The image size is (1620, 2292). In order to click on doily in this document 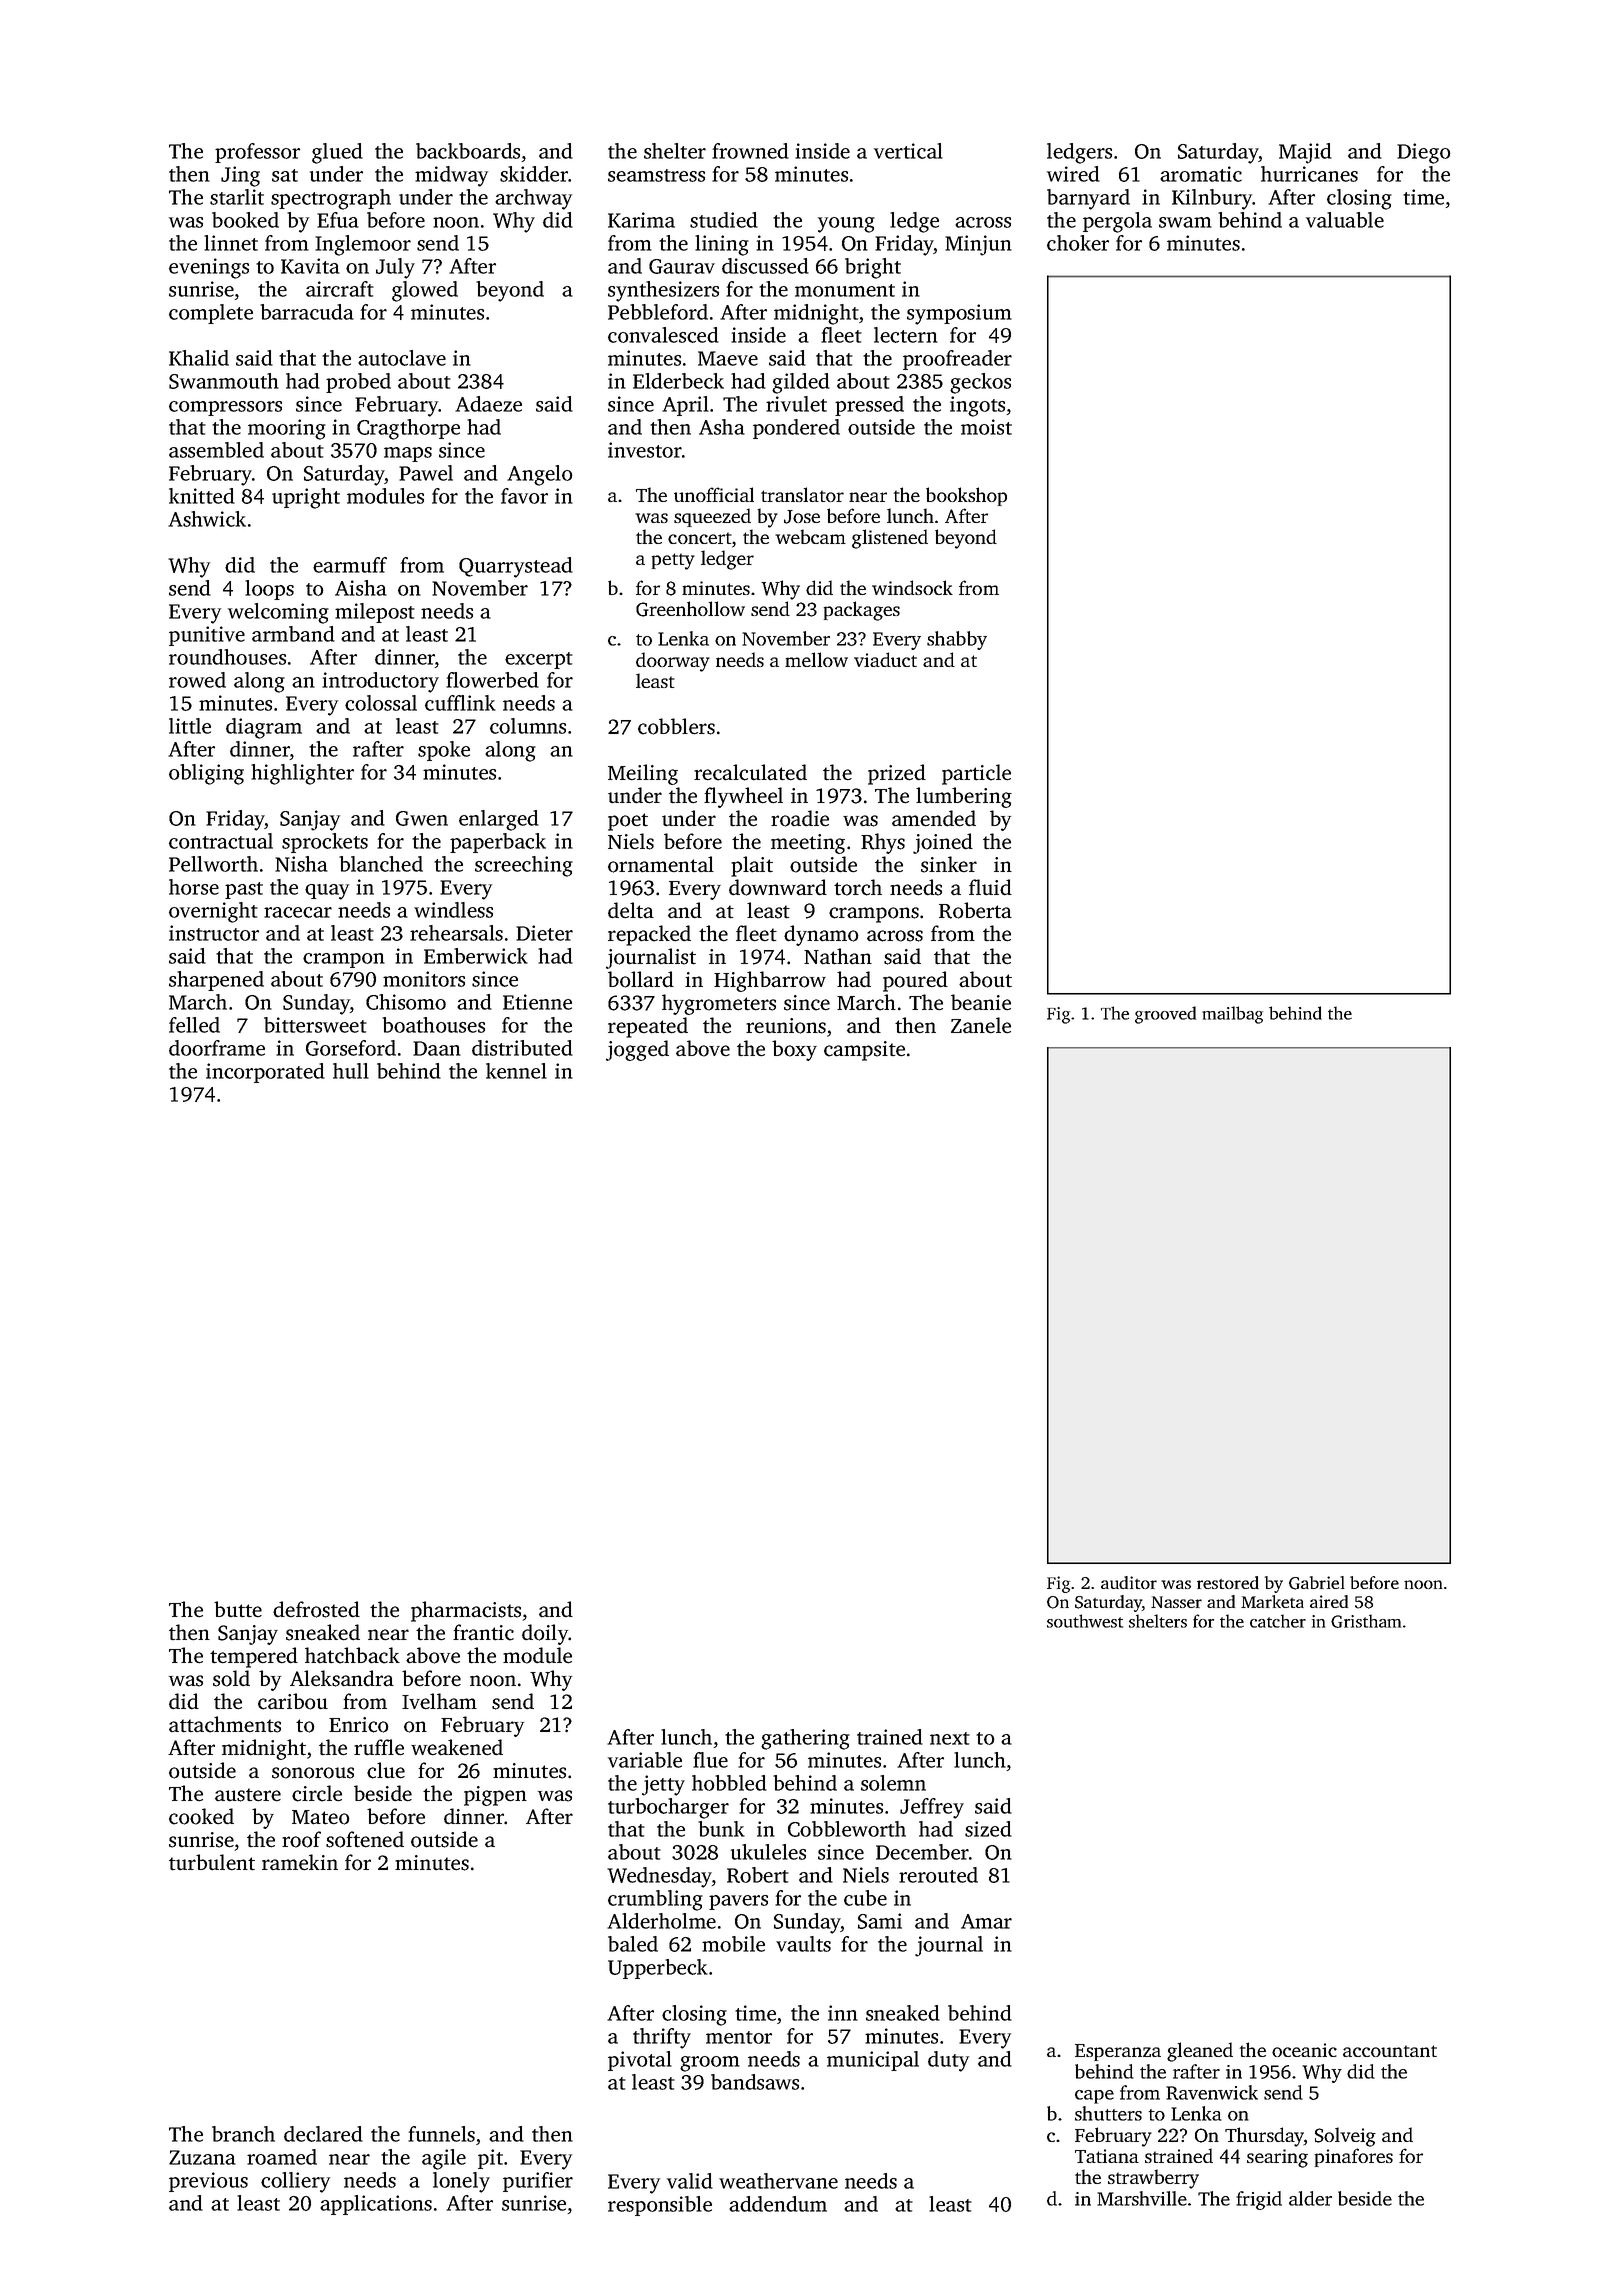, I will do `click(545, 1634)`.
